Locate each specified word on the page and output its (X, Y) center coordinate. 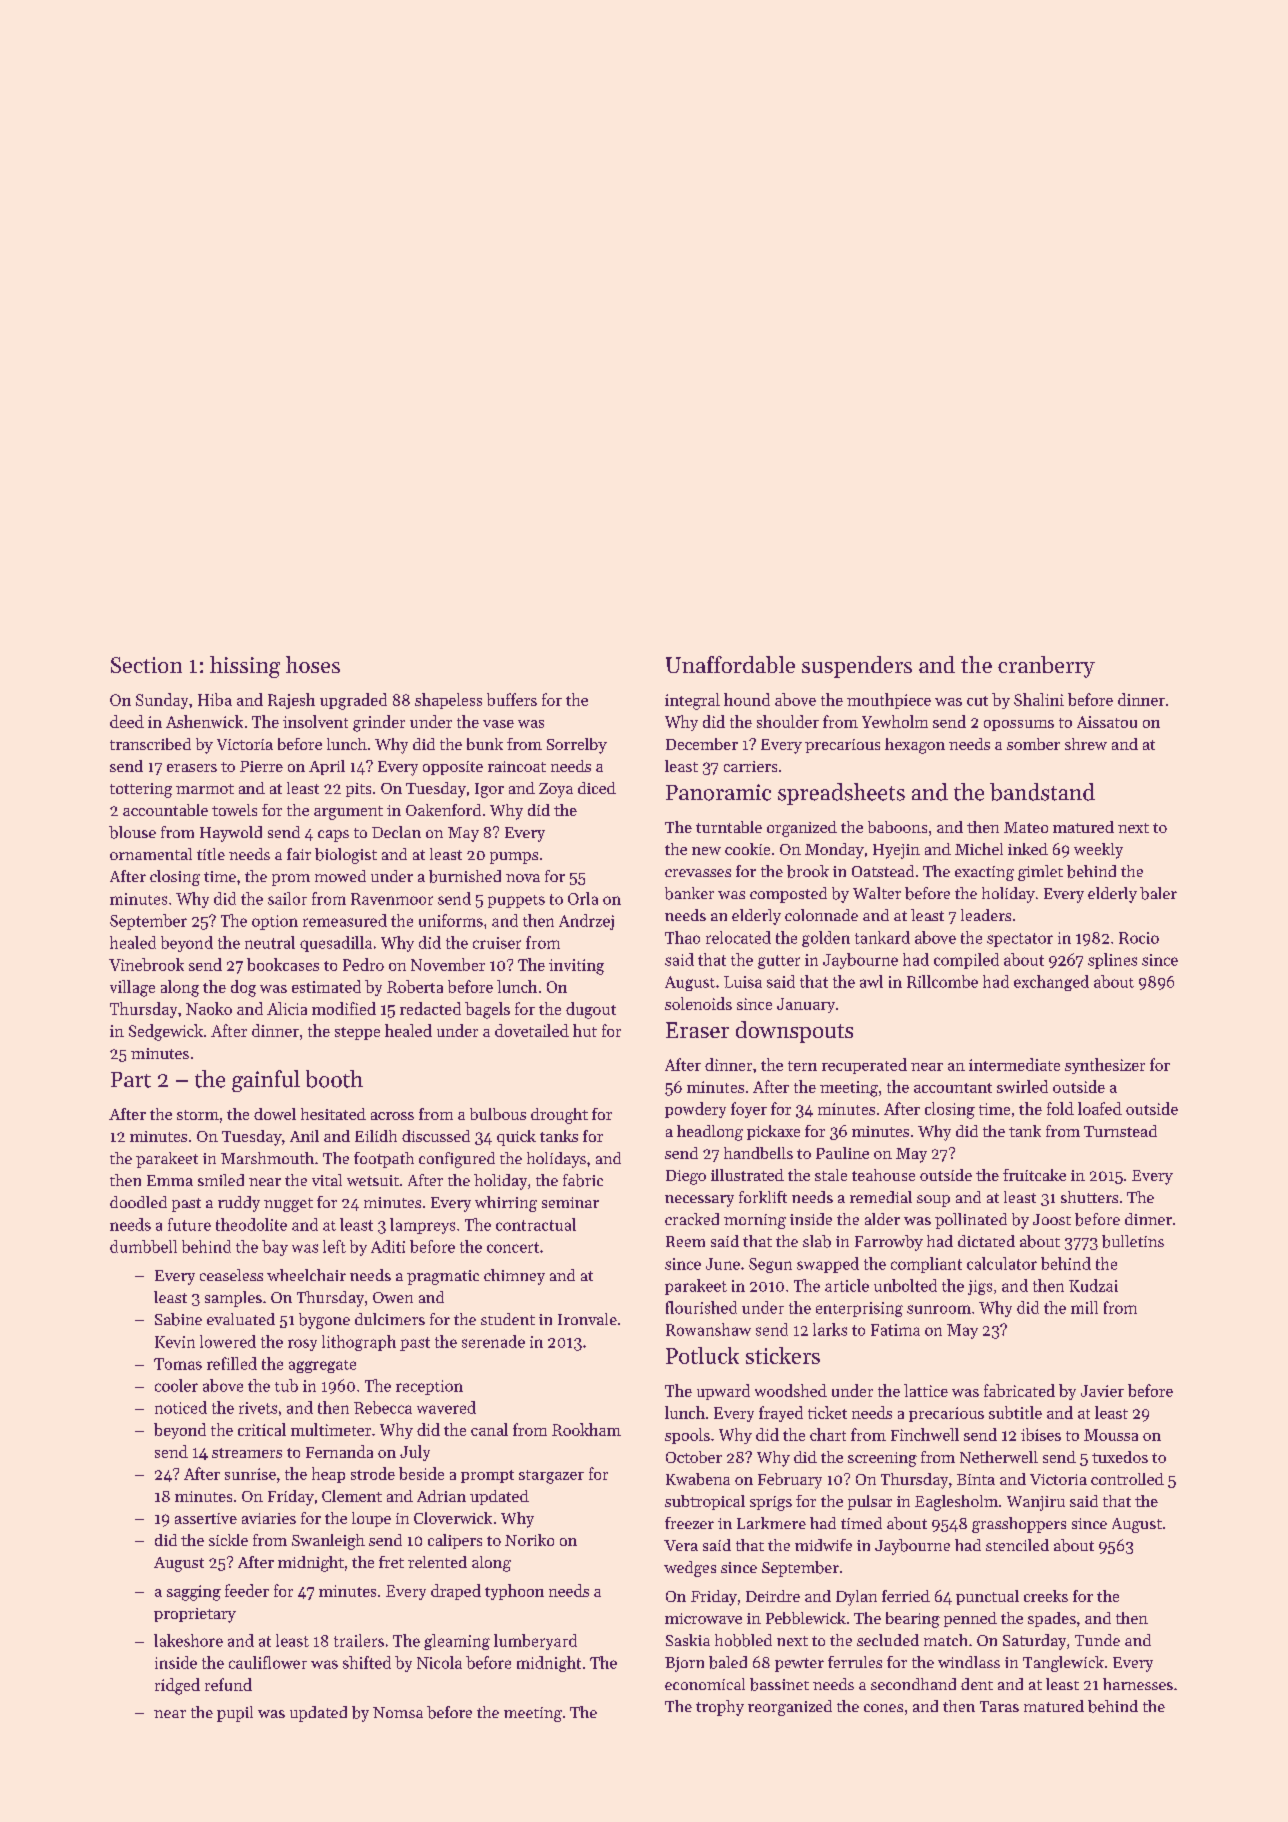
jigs (980, 1287)
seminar (570, 1202)
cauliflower (268, 1662)
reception (429, 1387)
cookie (747, 849)
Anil (304, 1136)
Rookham (586, 1429)
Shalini (1039, 699)
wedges (690, 1569)
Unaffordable (730, 664)
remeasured (345, 920)
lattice (926, 1390)
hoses (313, 664)
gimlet (1040, 873)
